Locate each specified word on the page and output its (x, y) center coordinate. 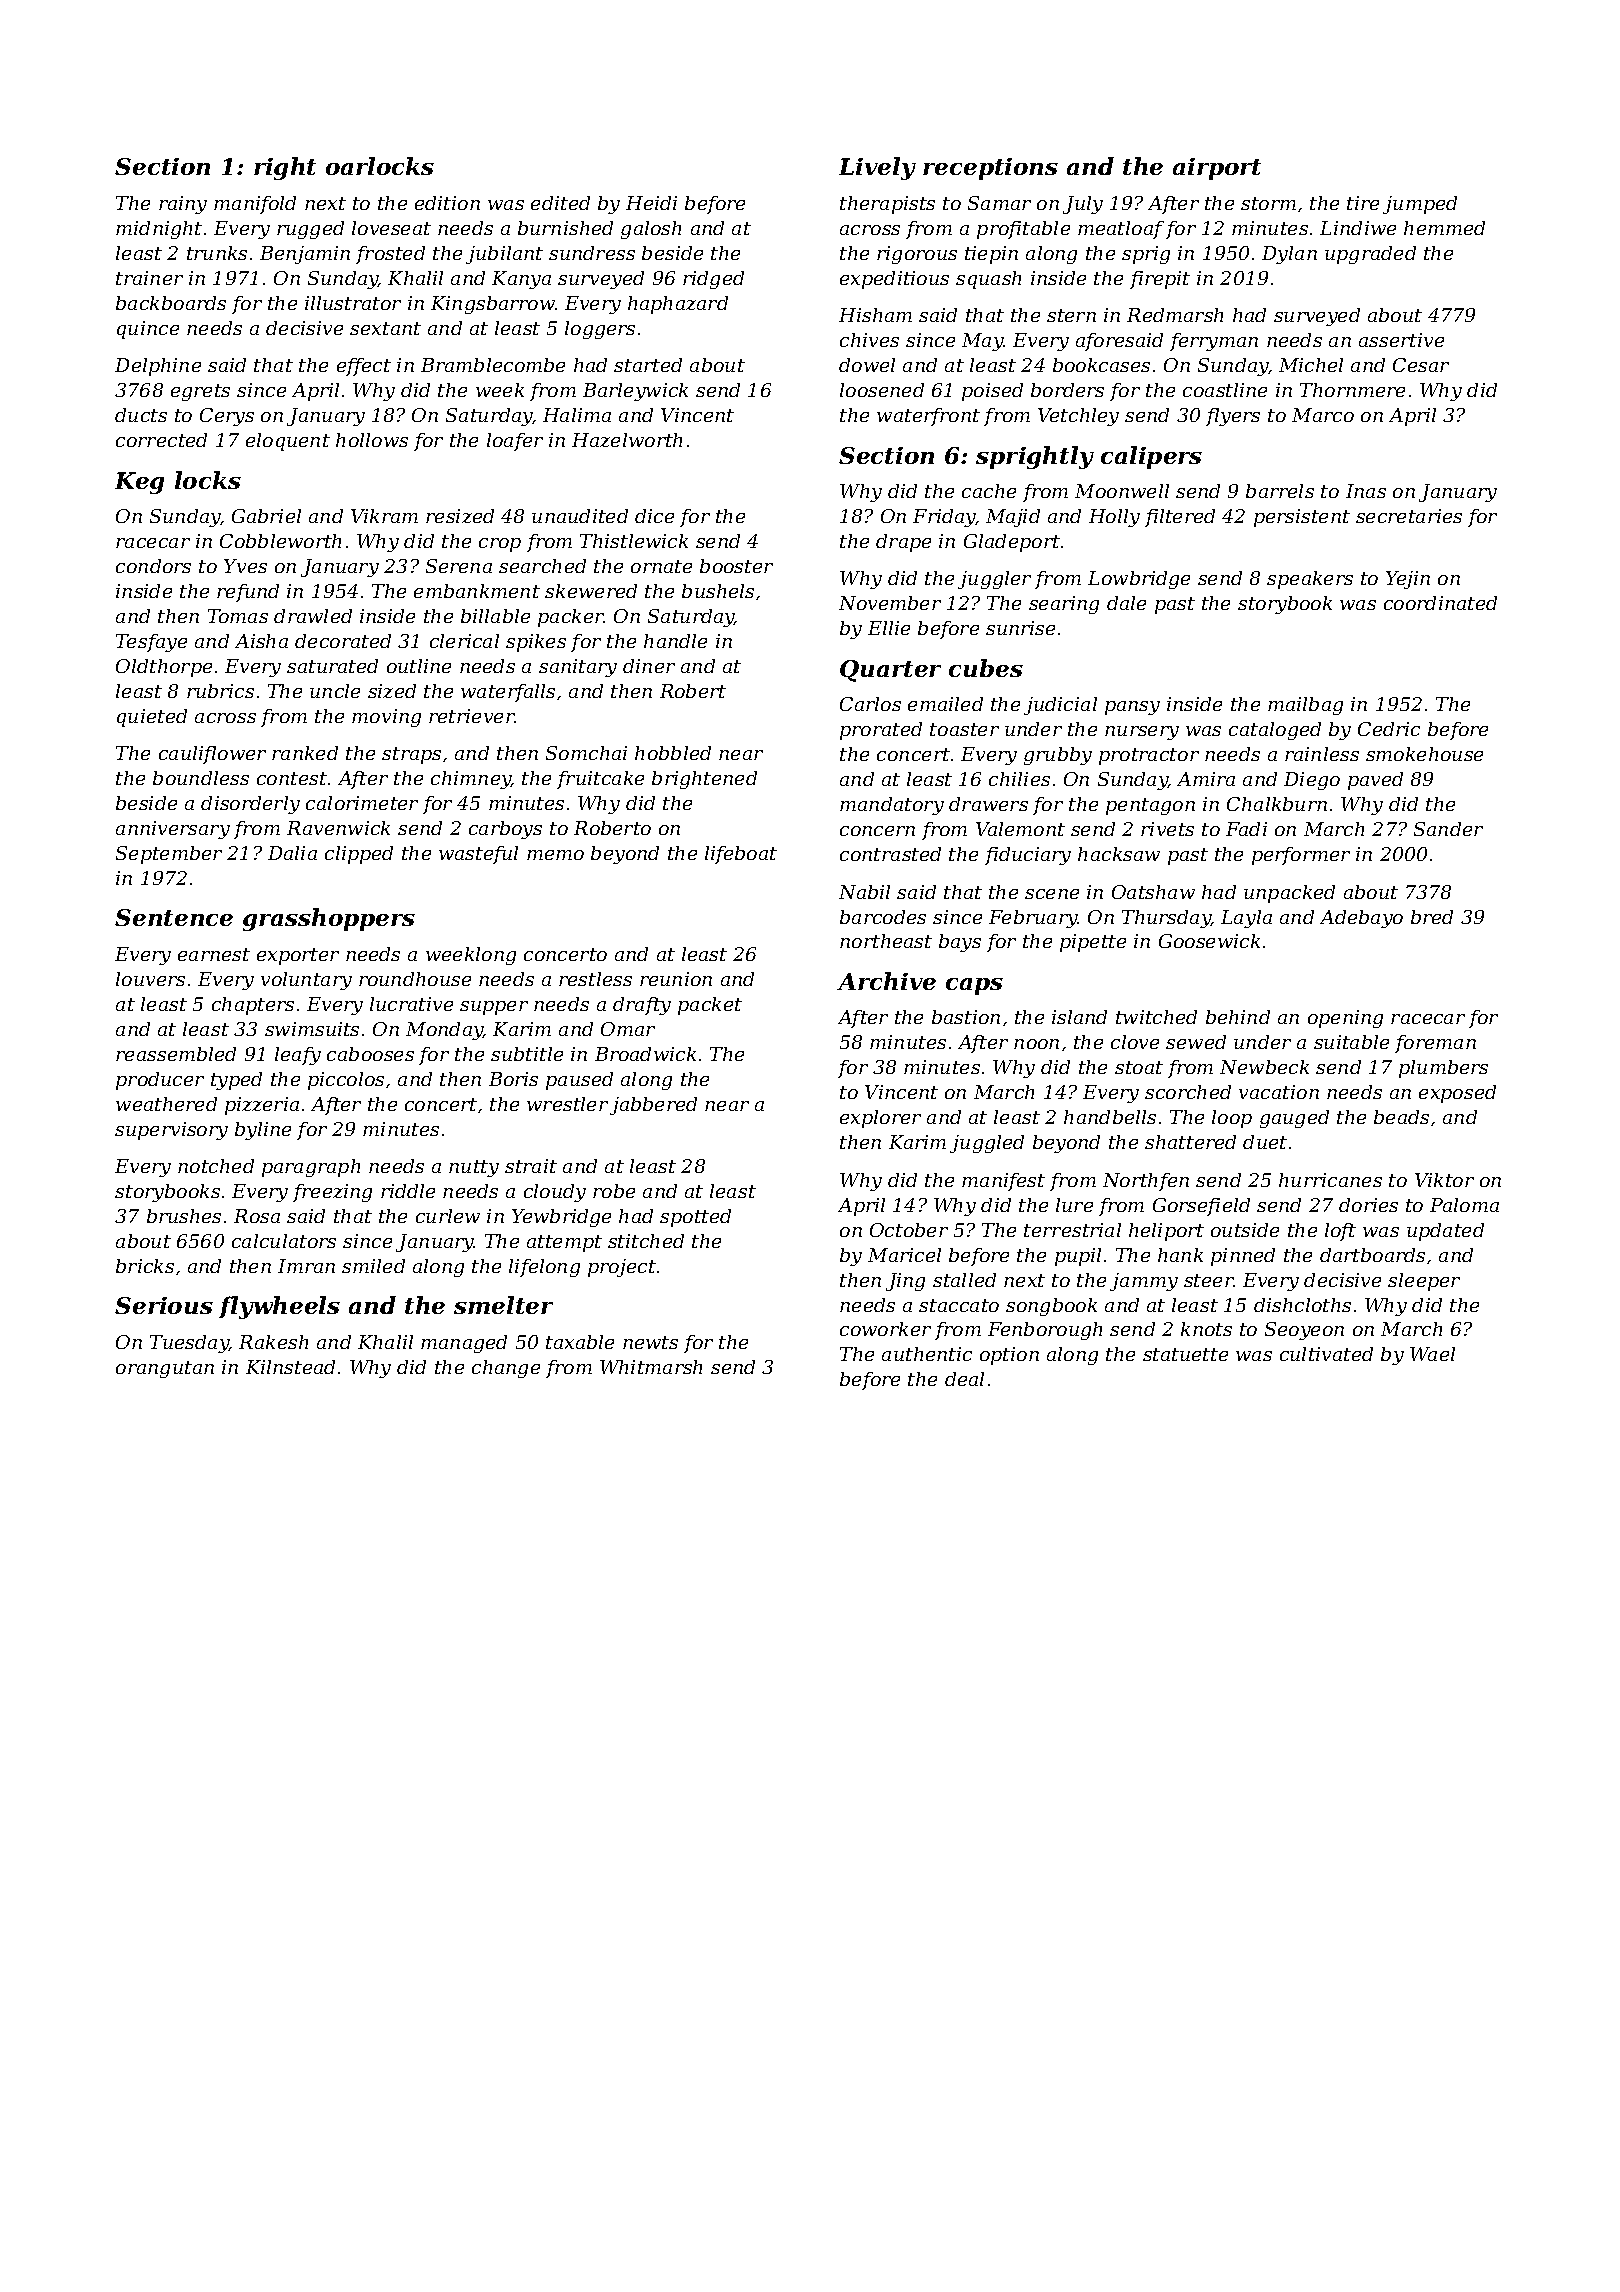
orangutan (165, 1369)
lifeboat (741, 855)
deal (964, 1379)
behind (1238, 1017)
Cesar (1421, 365)
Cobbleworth (280, 541)
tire (1363, 203)
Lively (877, 168)
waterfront (928, 417)
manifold (255, 205)
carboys (505, 830)
